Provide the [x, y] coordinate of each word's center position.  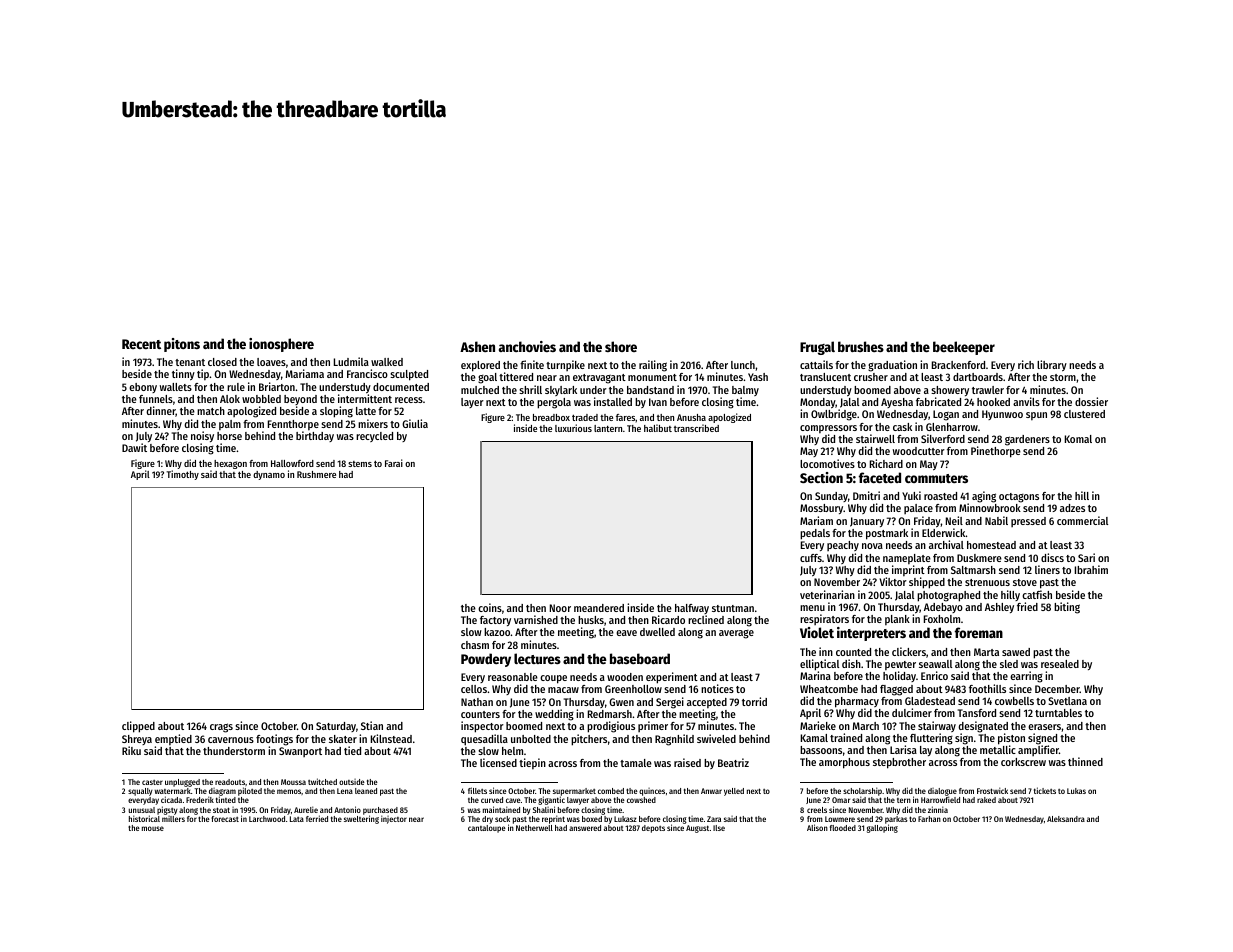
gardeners [1027, 440]
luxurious [573, 428]
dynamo [269, 475]
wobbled [261, 399]
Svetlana [1067, 701]
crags [221, 728]
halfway [692, 609]
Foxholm [942, 619]
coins [490, 607]
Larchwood [267, 819]
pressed [1028, 522]
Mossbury [822, 509]
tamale [636, 763]
